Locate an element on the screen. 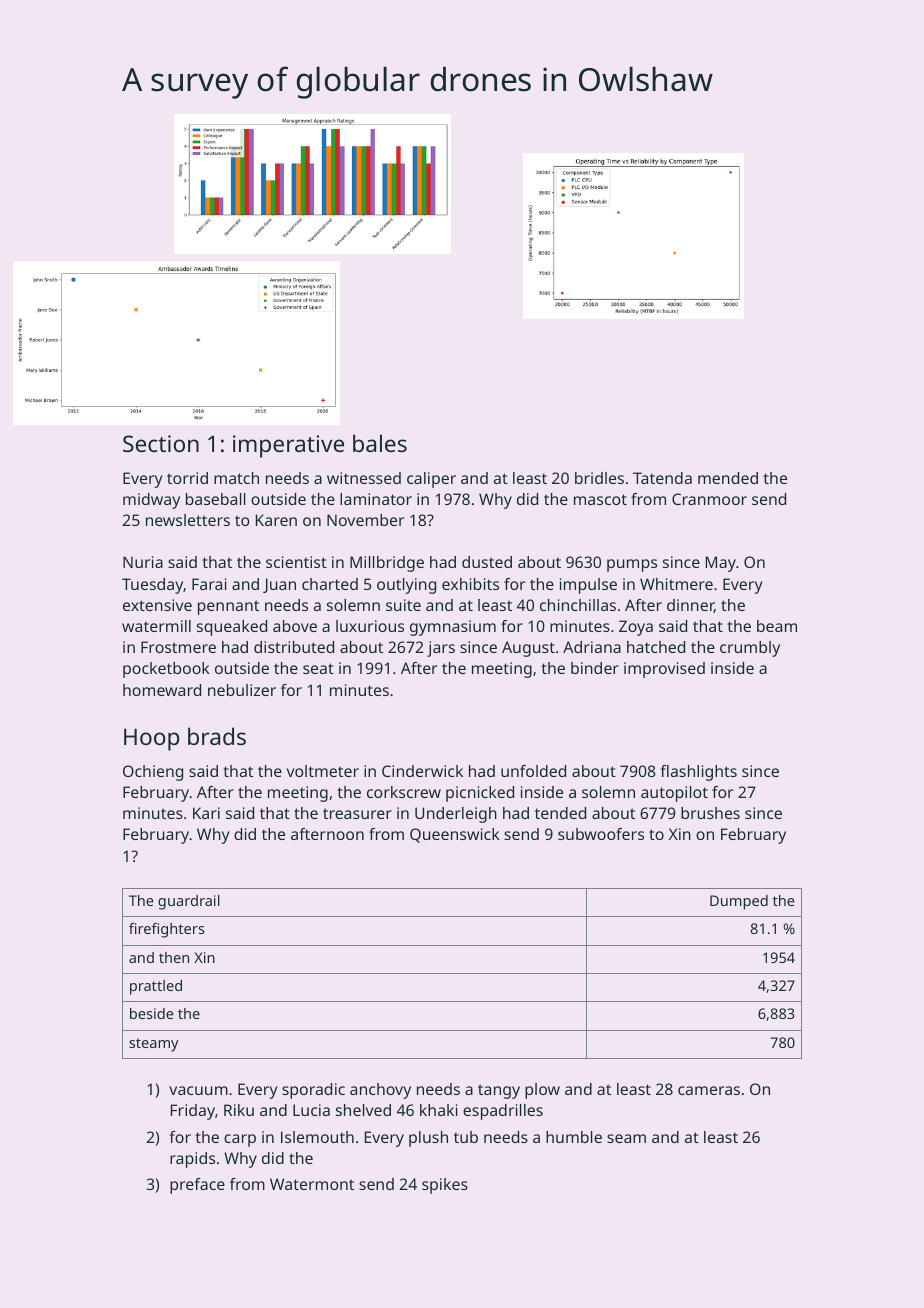 This screenshot has height=1308, width=924. sporadic is located at coordinates (313, 1091).
